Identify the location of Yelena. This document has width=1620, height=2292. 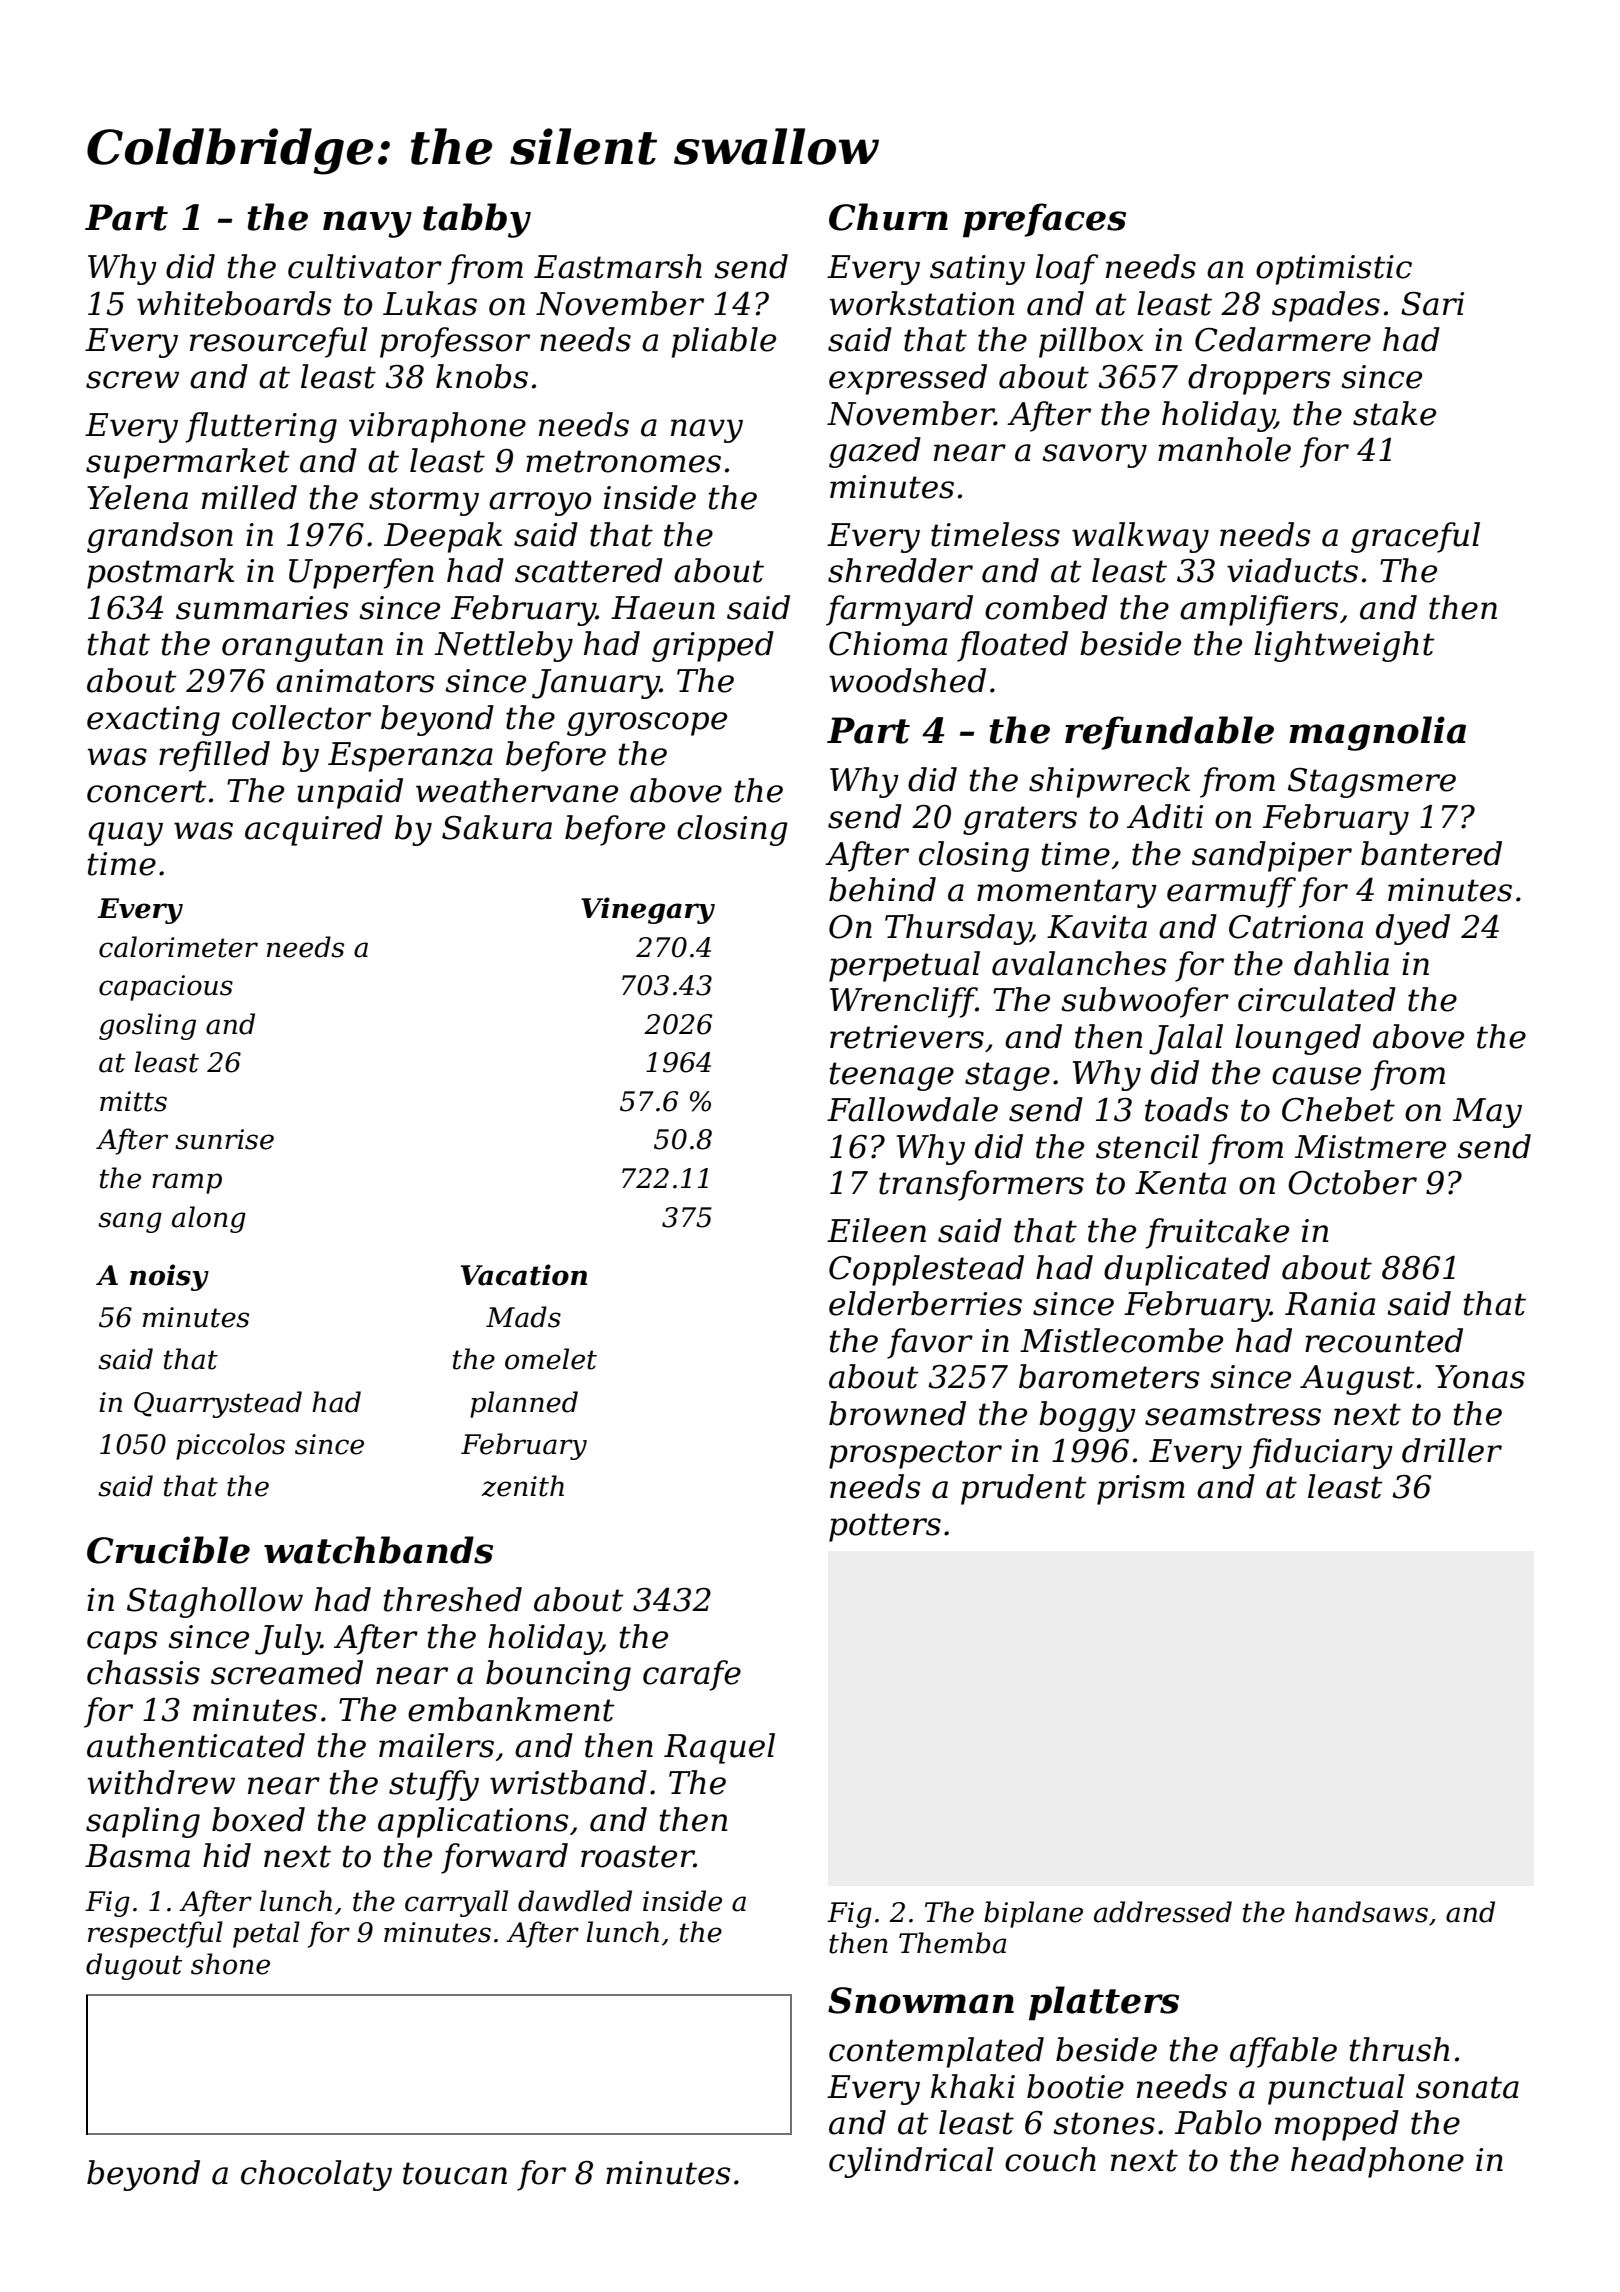
(137, 497).
